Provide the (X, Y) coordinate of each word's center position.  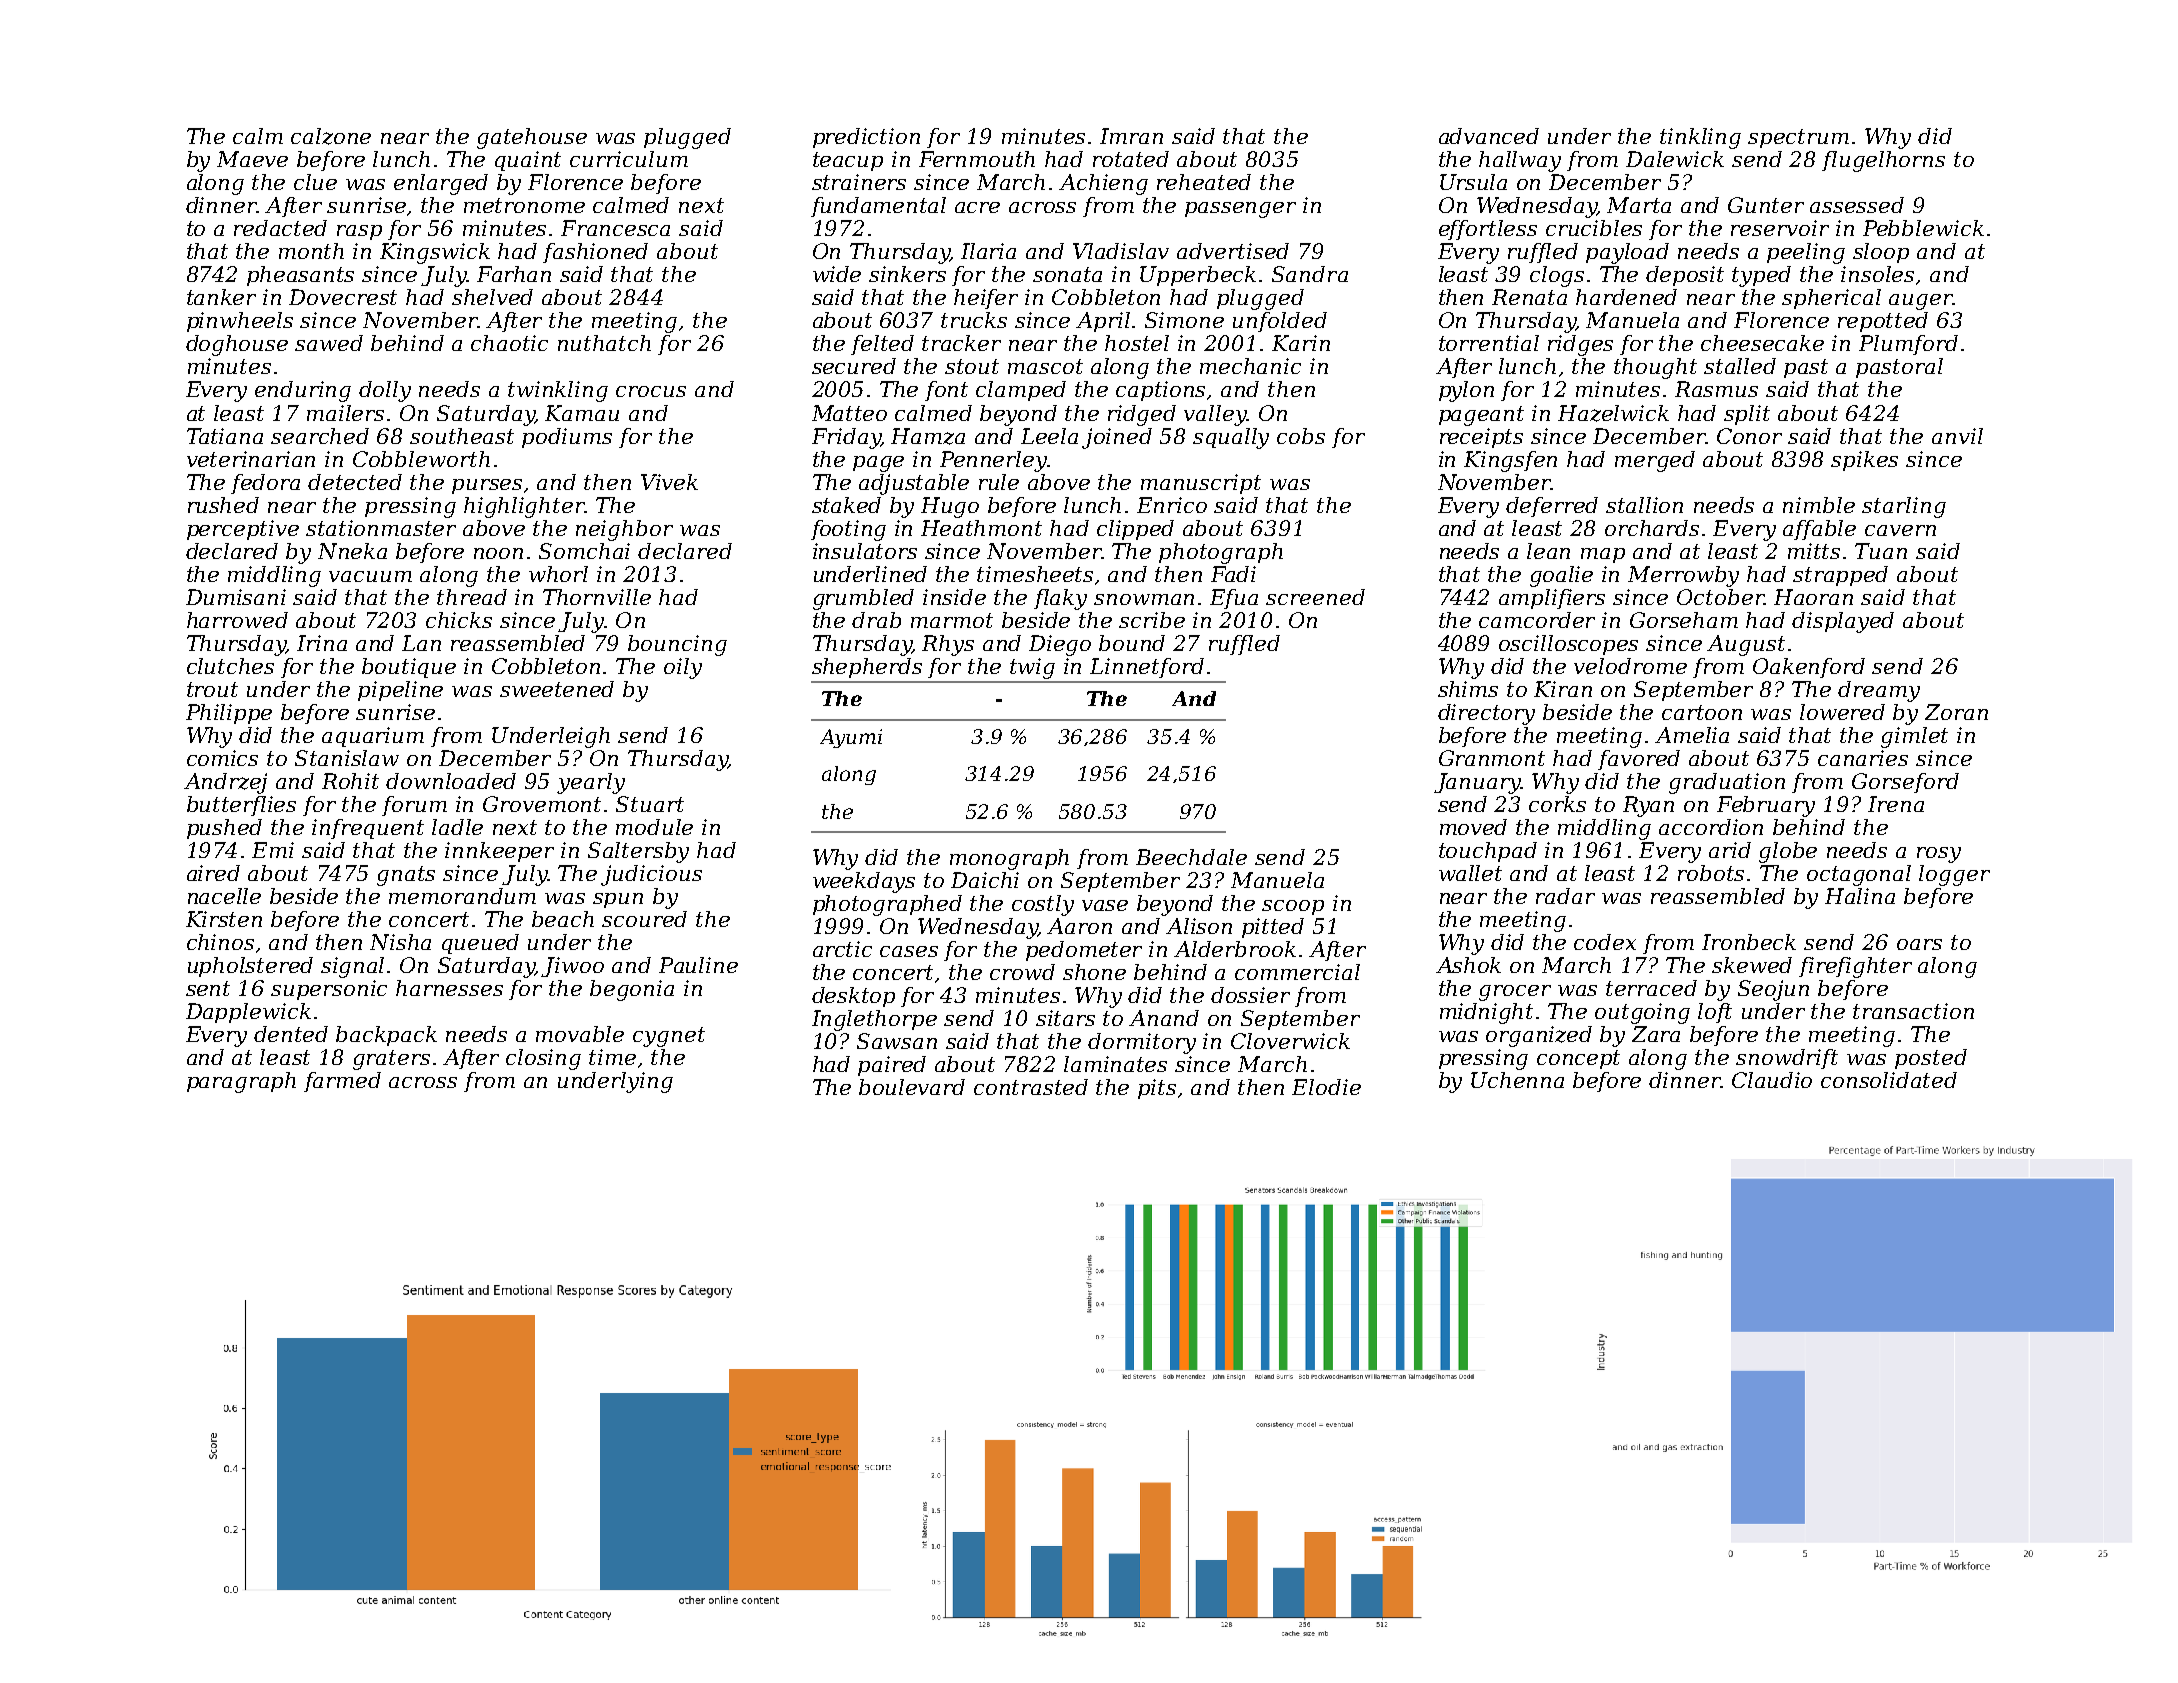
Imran (1131, 136)
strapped (1840, 576)
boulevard (912, 1087)
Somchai (584, 551)
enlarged (441, 184)
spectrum (1798, 138)
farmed (342, 1082)
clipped (1135, 530)
